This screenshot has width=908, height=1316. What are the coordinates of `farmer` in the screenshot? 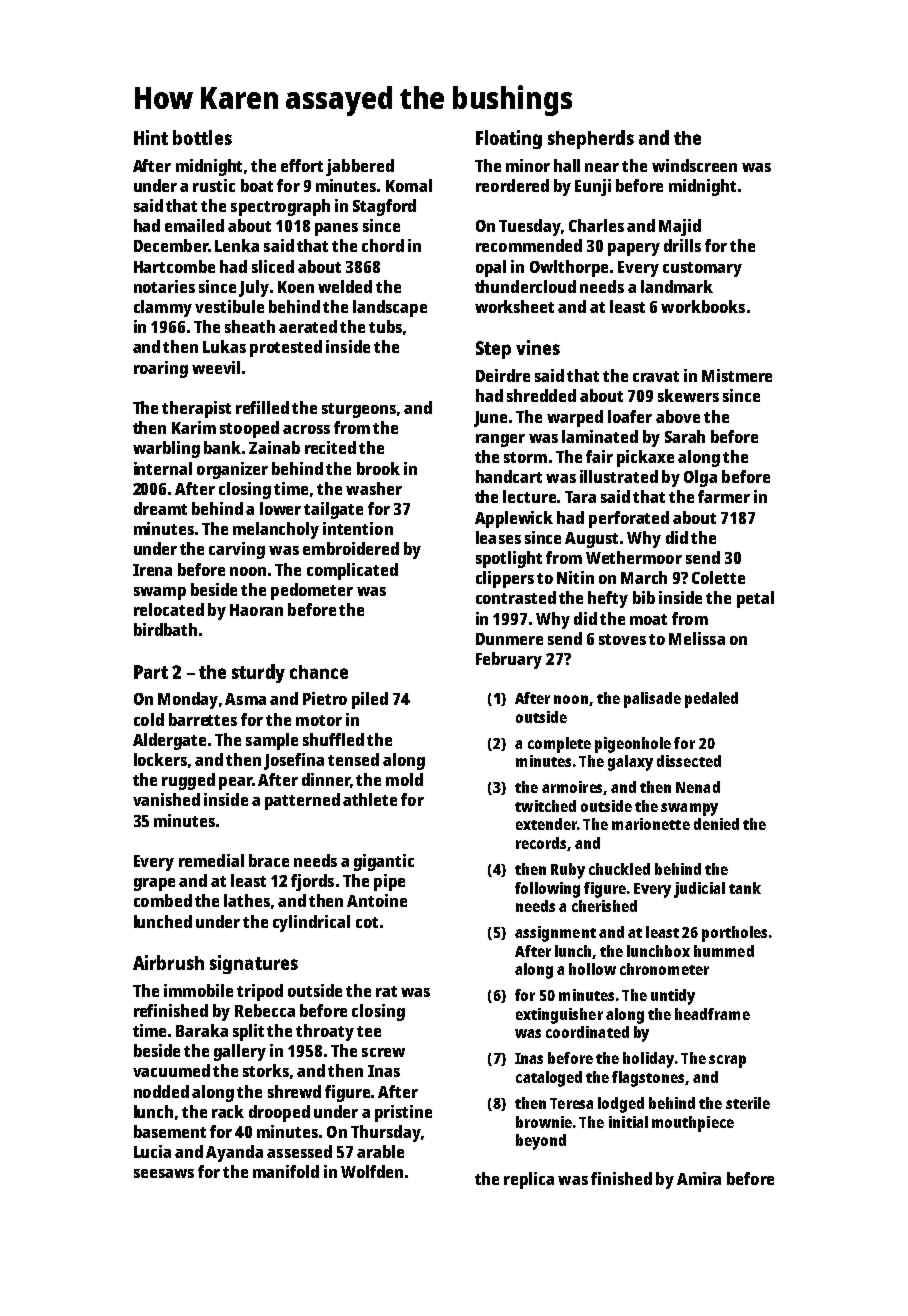 It's located at (724, 496).
